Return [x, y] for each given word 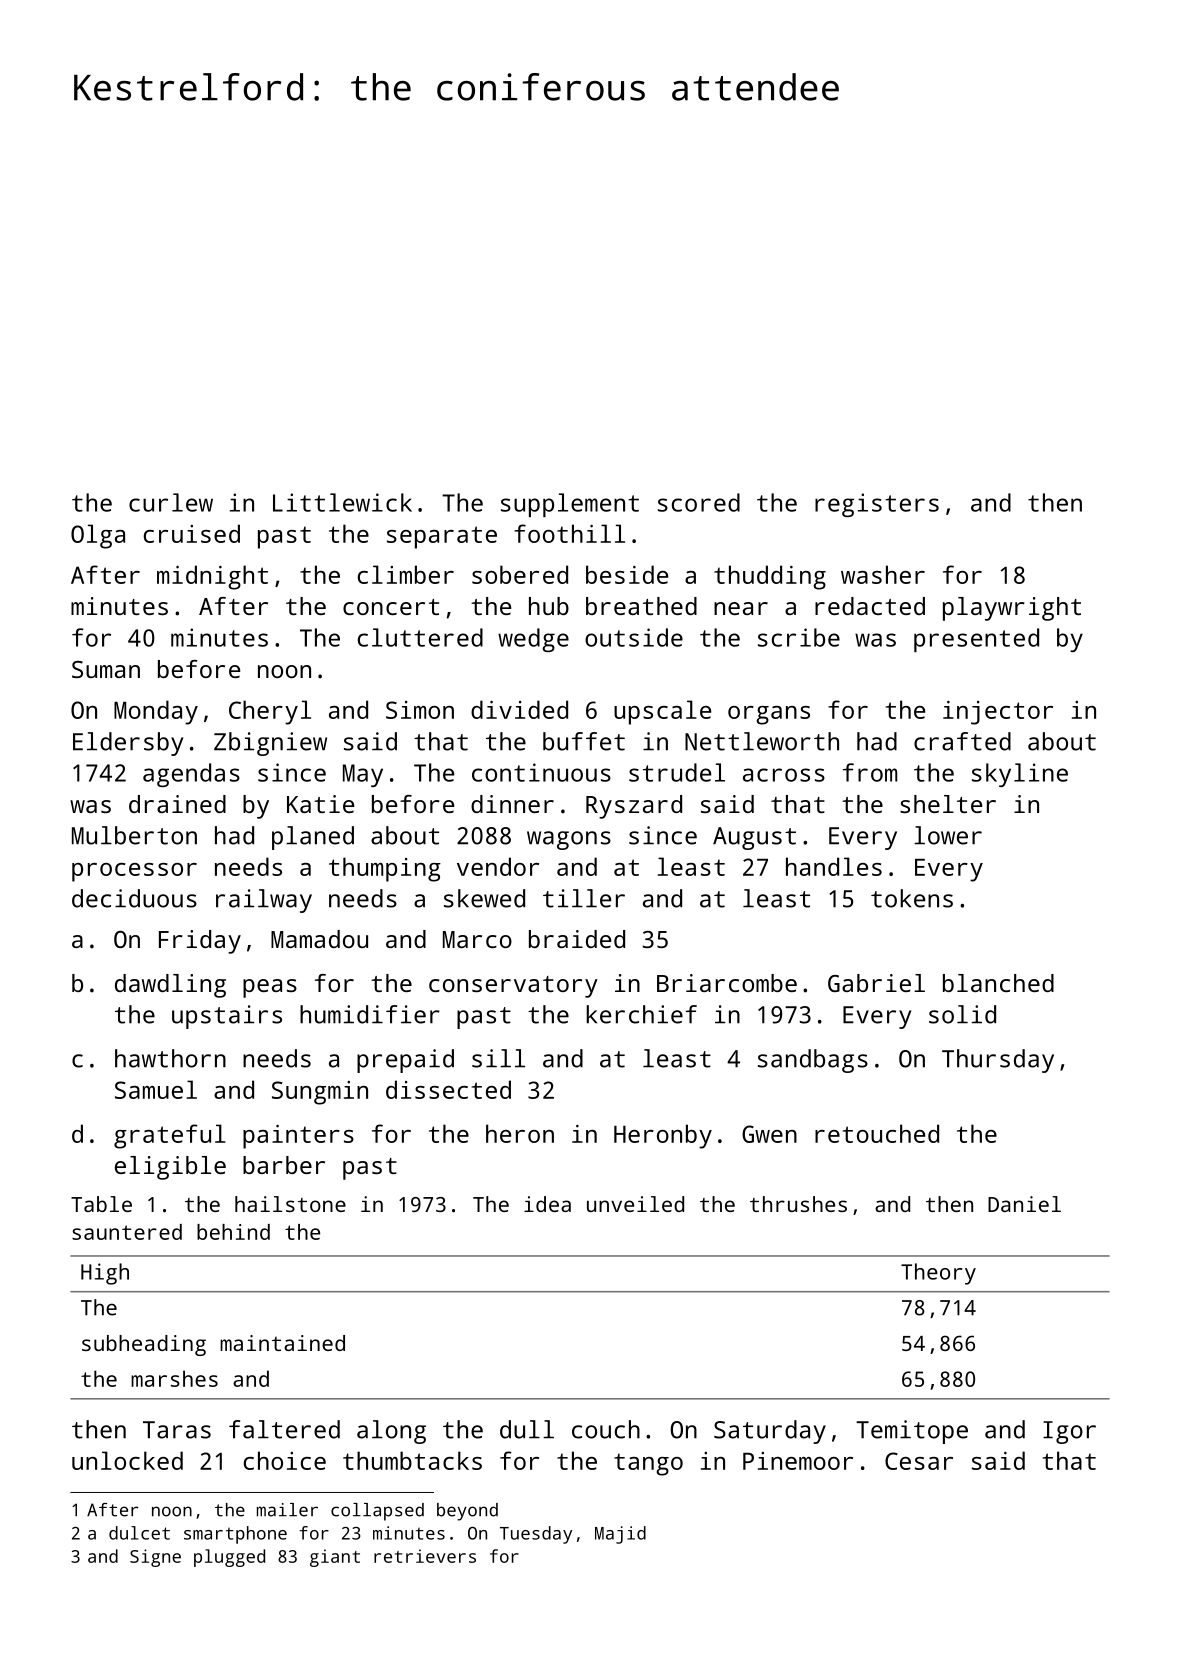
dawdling [170, 986]
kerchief [641, 1014]
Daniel [1024, 1204]
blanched [998, 983]
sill [498, 1058]
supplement [570, 505]
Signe [155, 1558]
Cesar [919, 1461]
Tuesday [536, 1535]
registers [877, 505]
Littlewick [342, 502]
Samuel [156, 1089]
